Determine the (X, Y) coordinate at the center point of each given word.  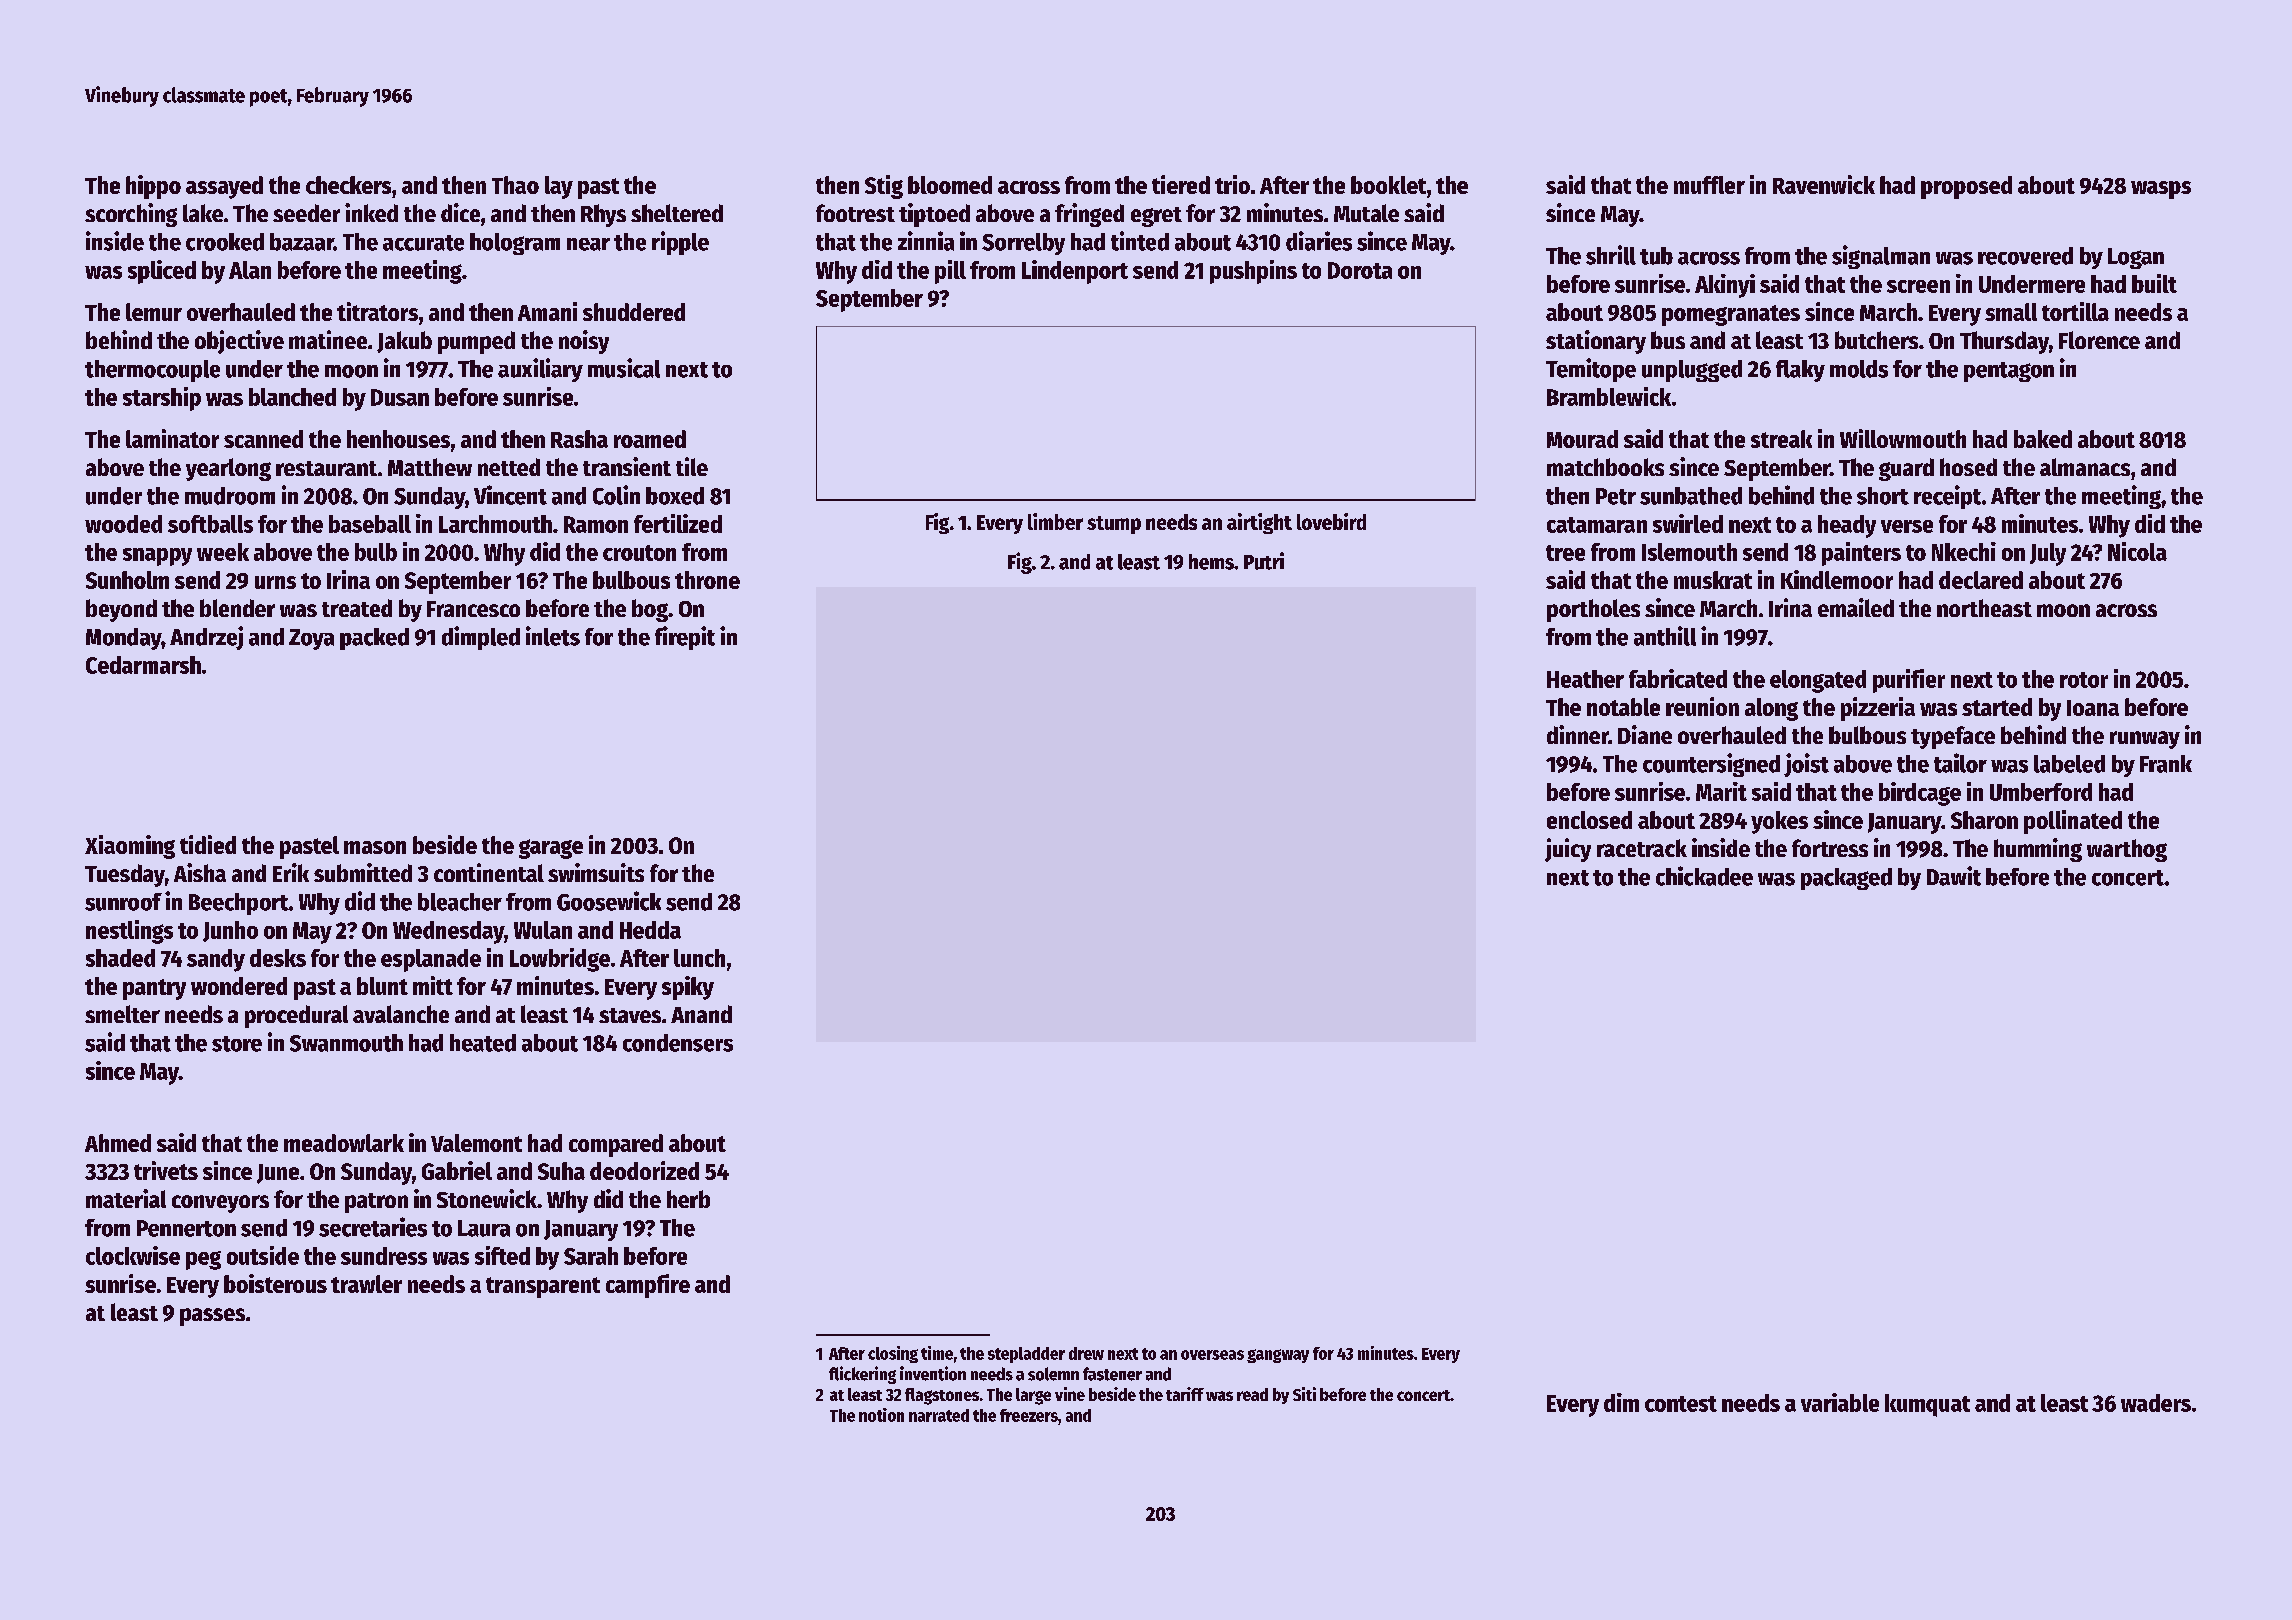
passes (212, 1317)
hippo (153, 187)
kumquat (1927, 1405)
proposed (1966, 187)
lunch (699, 958)
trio (1232, 184)
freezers (1029, 1415)
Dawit (1954, 876)
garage (551, 849)
